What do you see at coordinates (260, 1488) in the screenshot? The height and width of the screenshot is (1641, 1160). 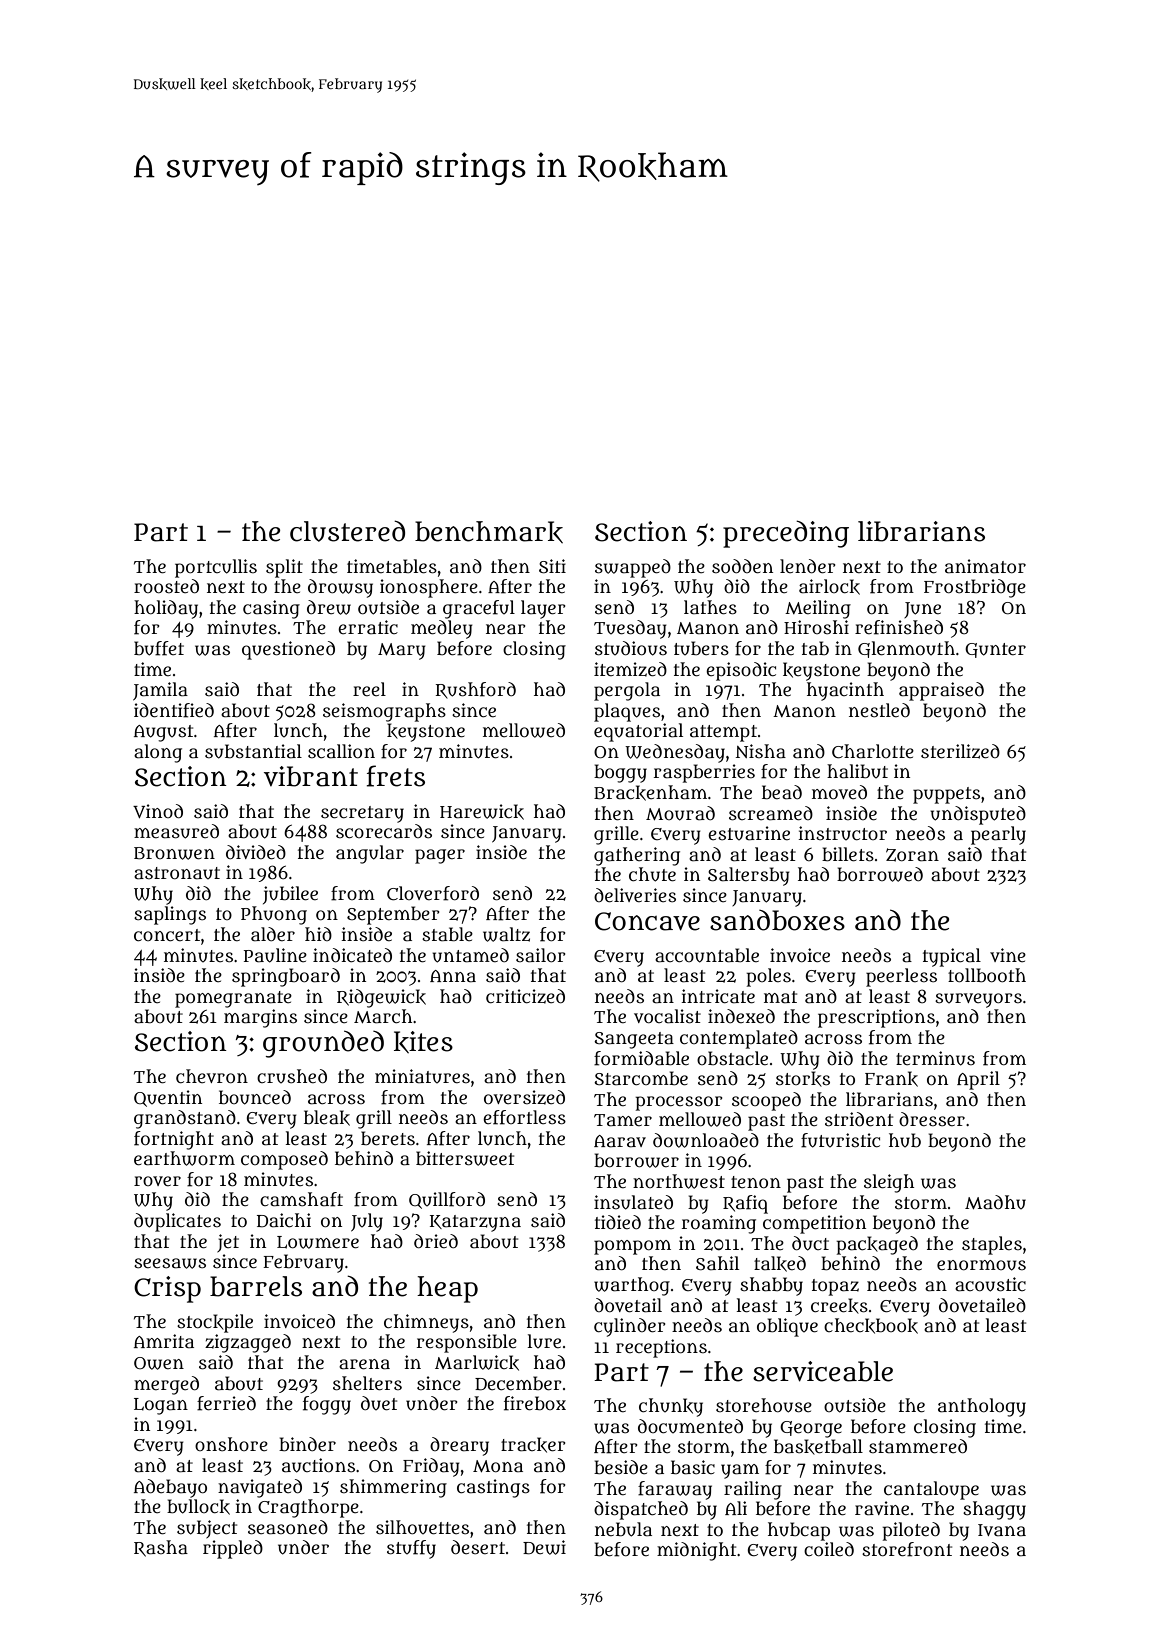 I see `navigated` at bounding box center [260, 1488].
